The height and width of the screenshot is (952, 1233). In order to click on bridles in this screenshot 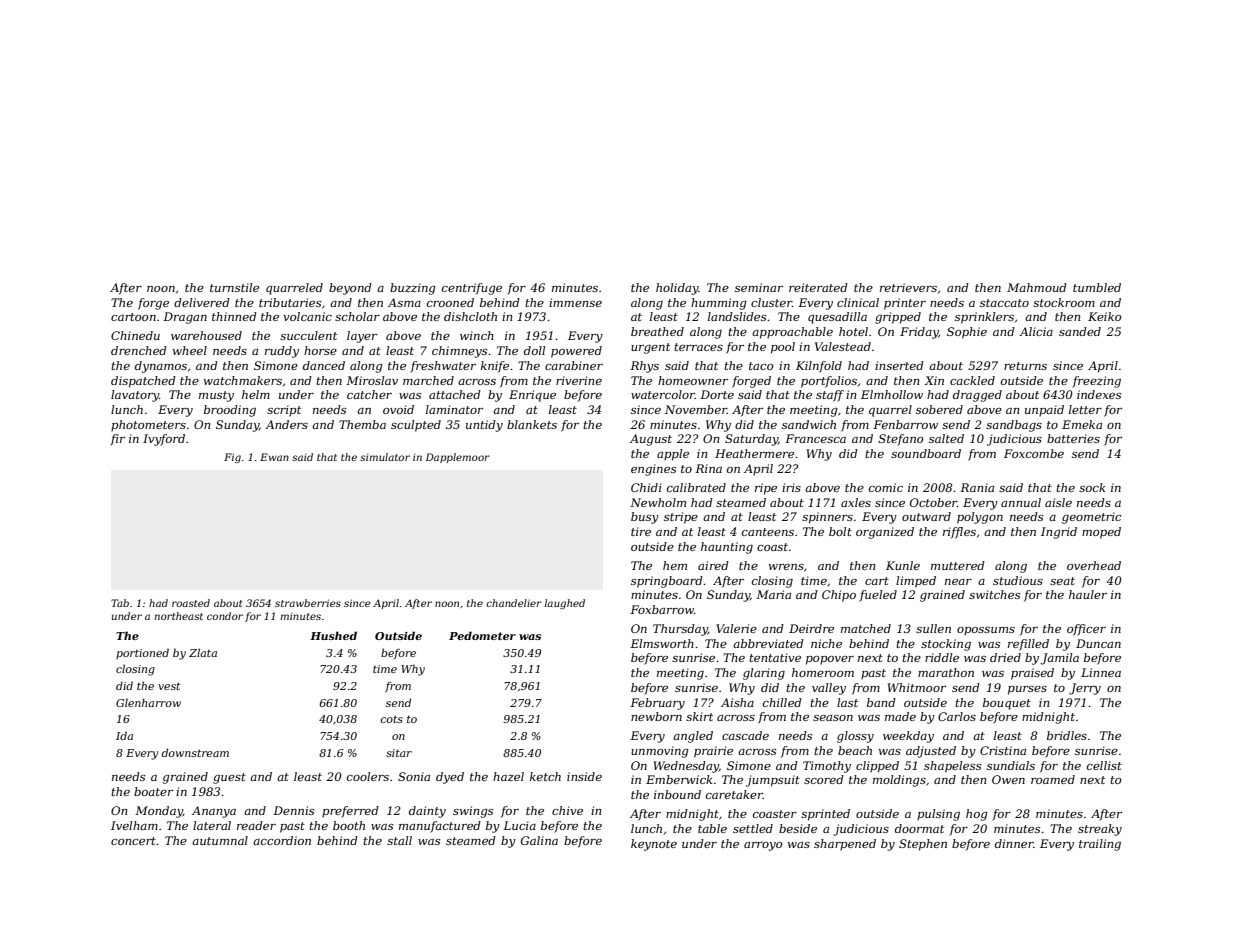, I will do `click(1067, 735)`.
